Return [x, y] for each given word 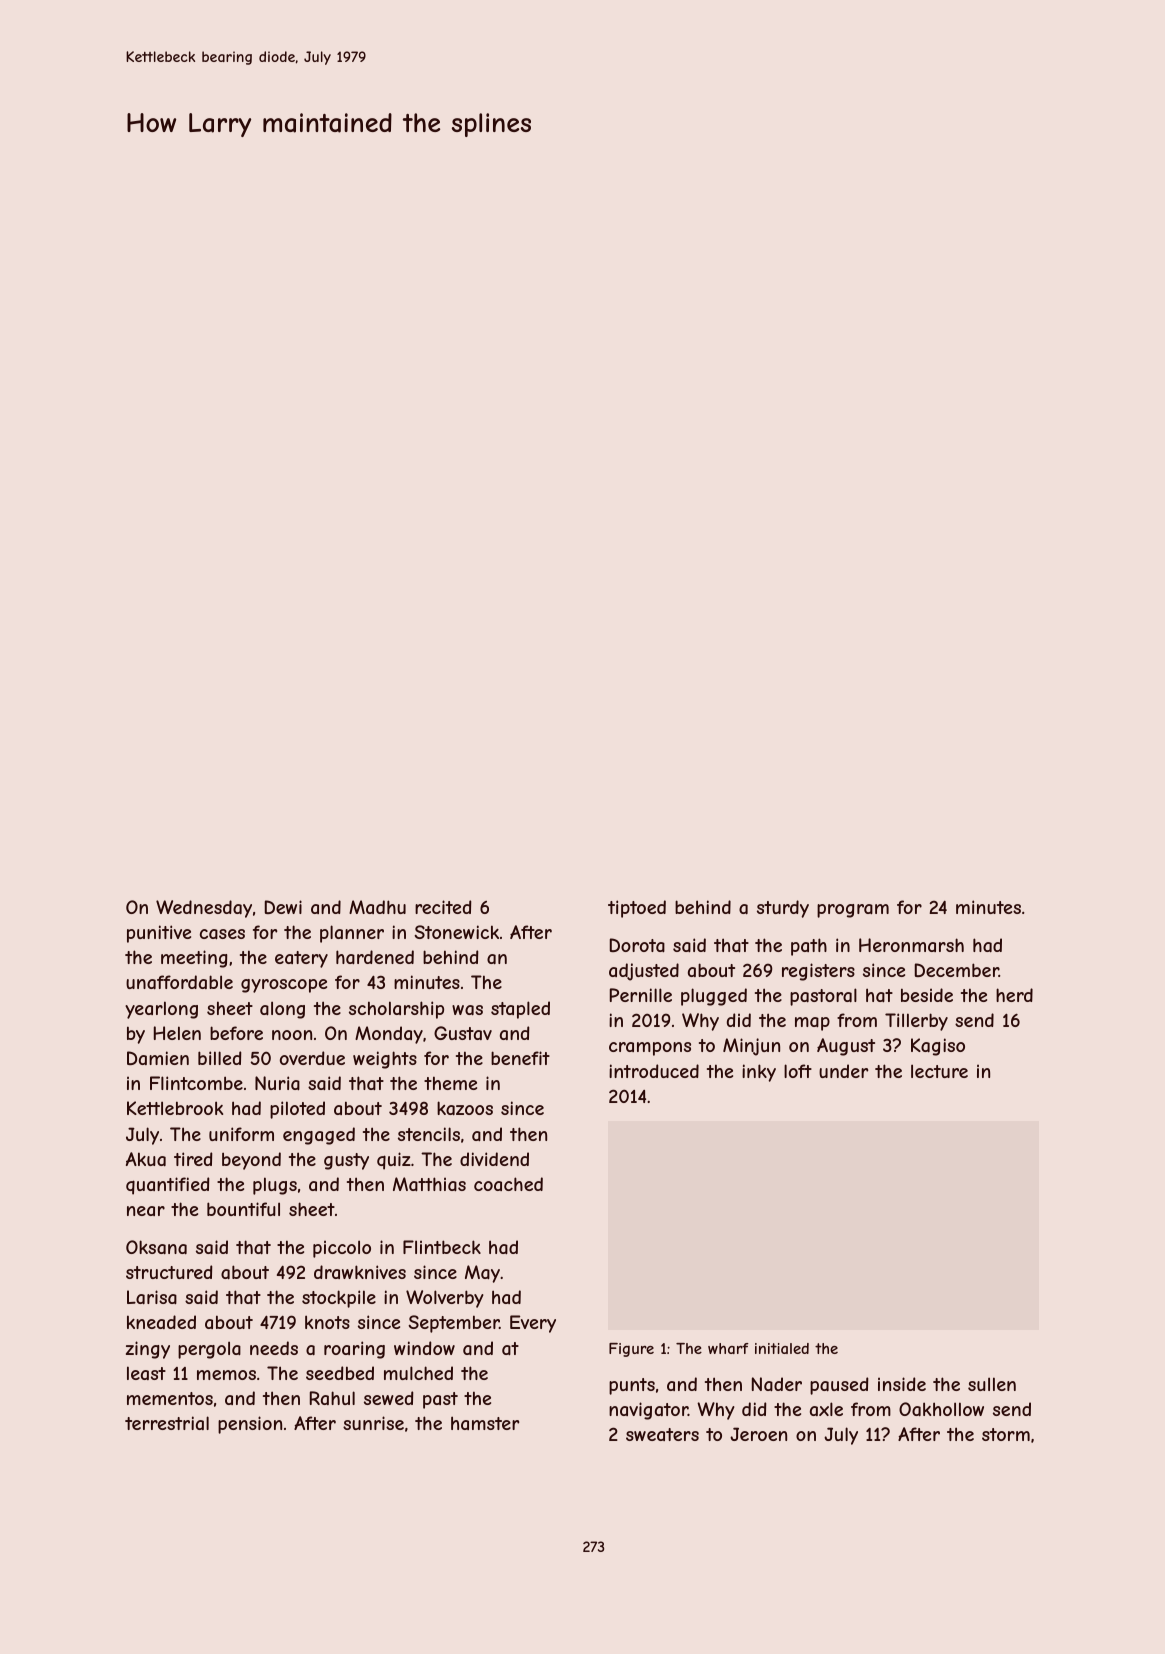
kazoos [465, 1108]
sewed [388, 1398]
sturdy [783, 909]
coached [508, 1184]
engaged [319, 1136]
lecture [939, 1071]
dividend [494, 1159]
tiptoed [637, 909]
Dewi [283, 907]
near [146, 1211]
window [424, 1348]
